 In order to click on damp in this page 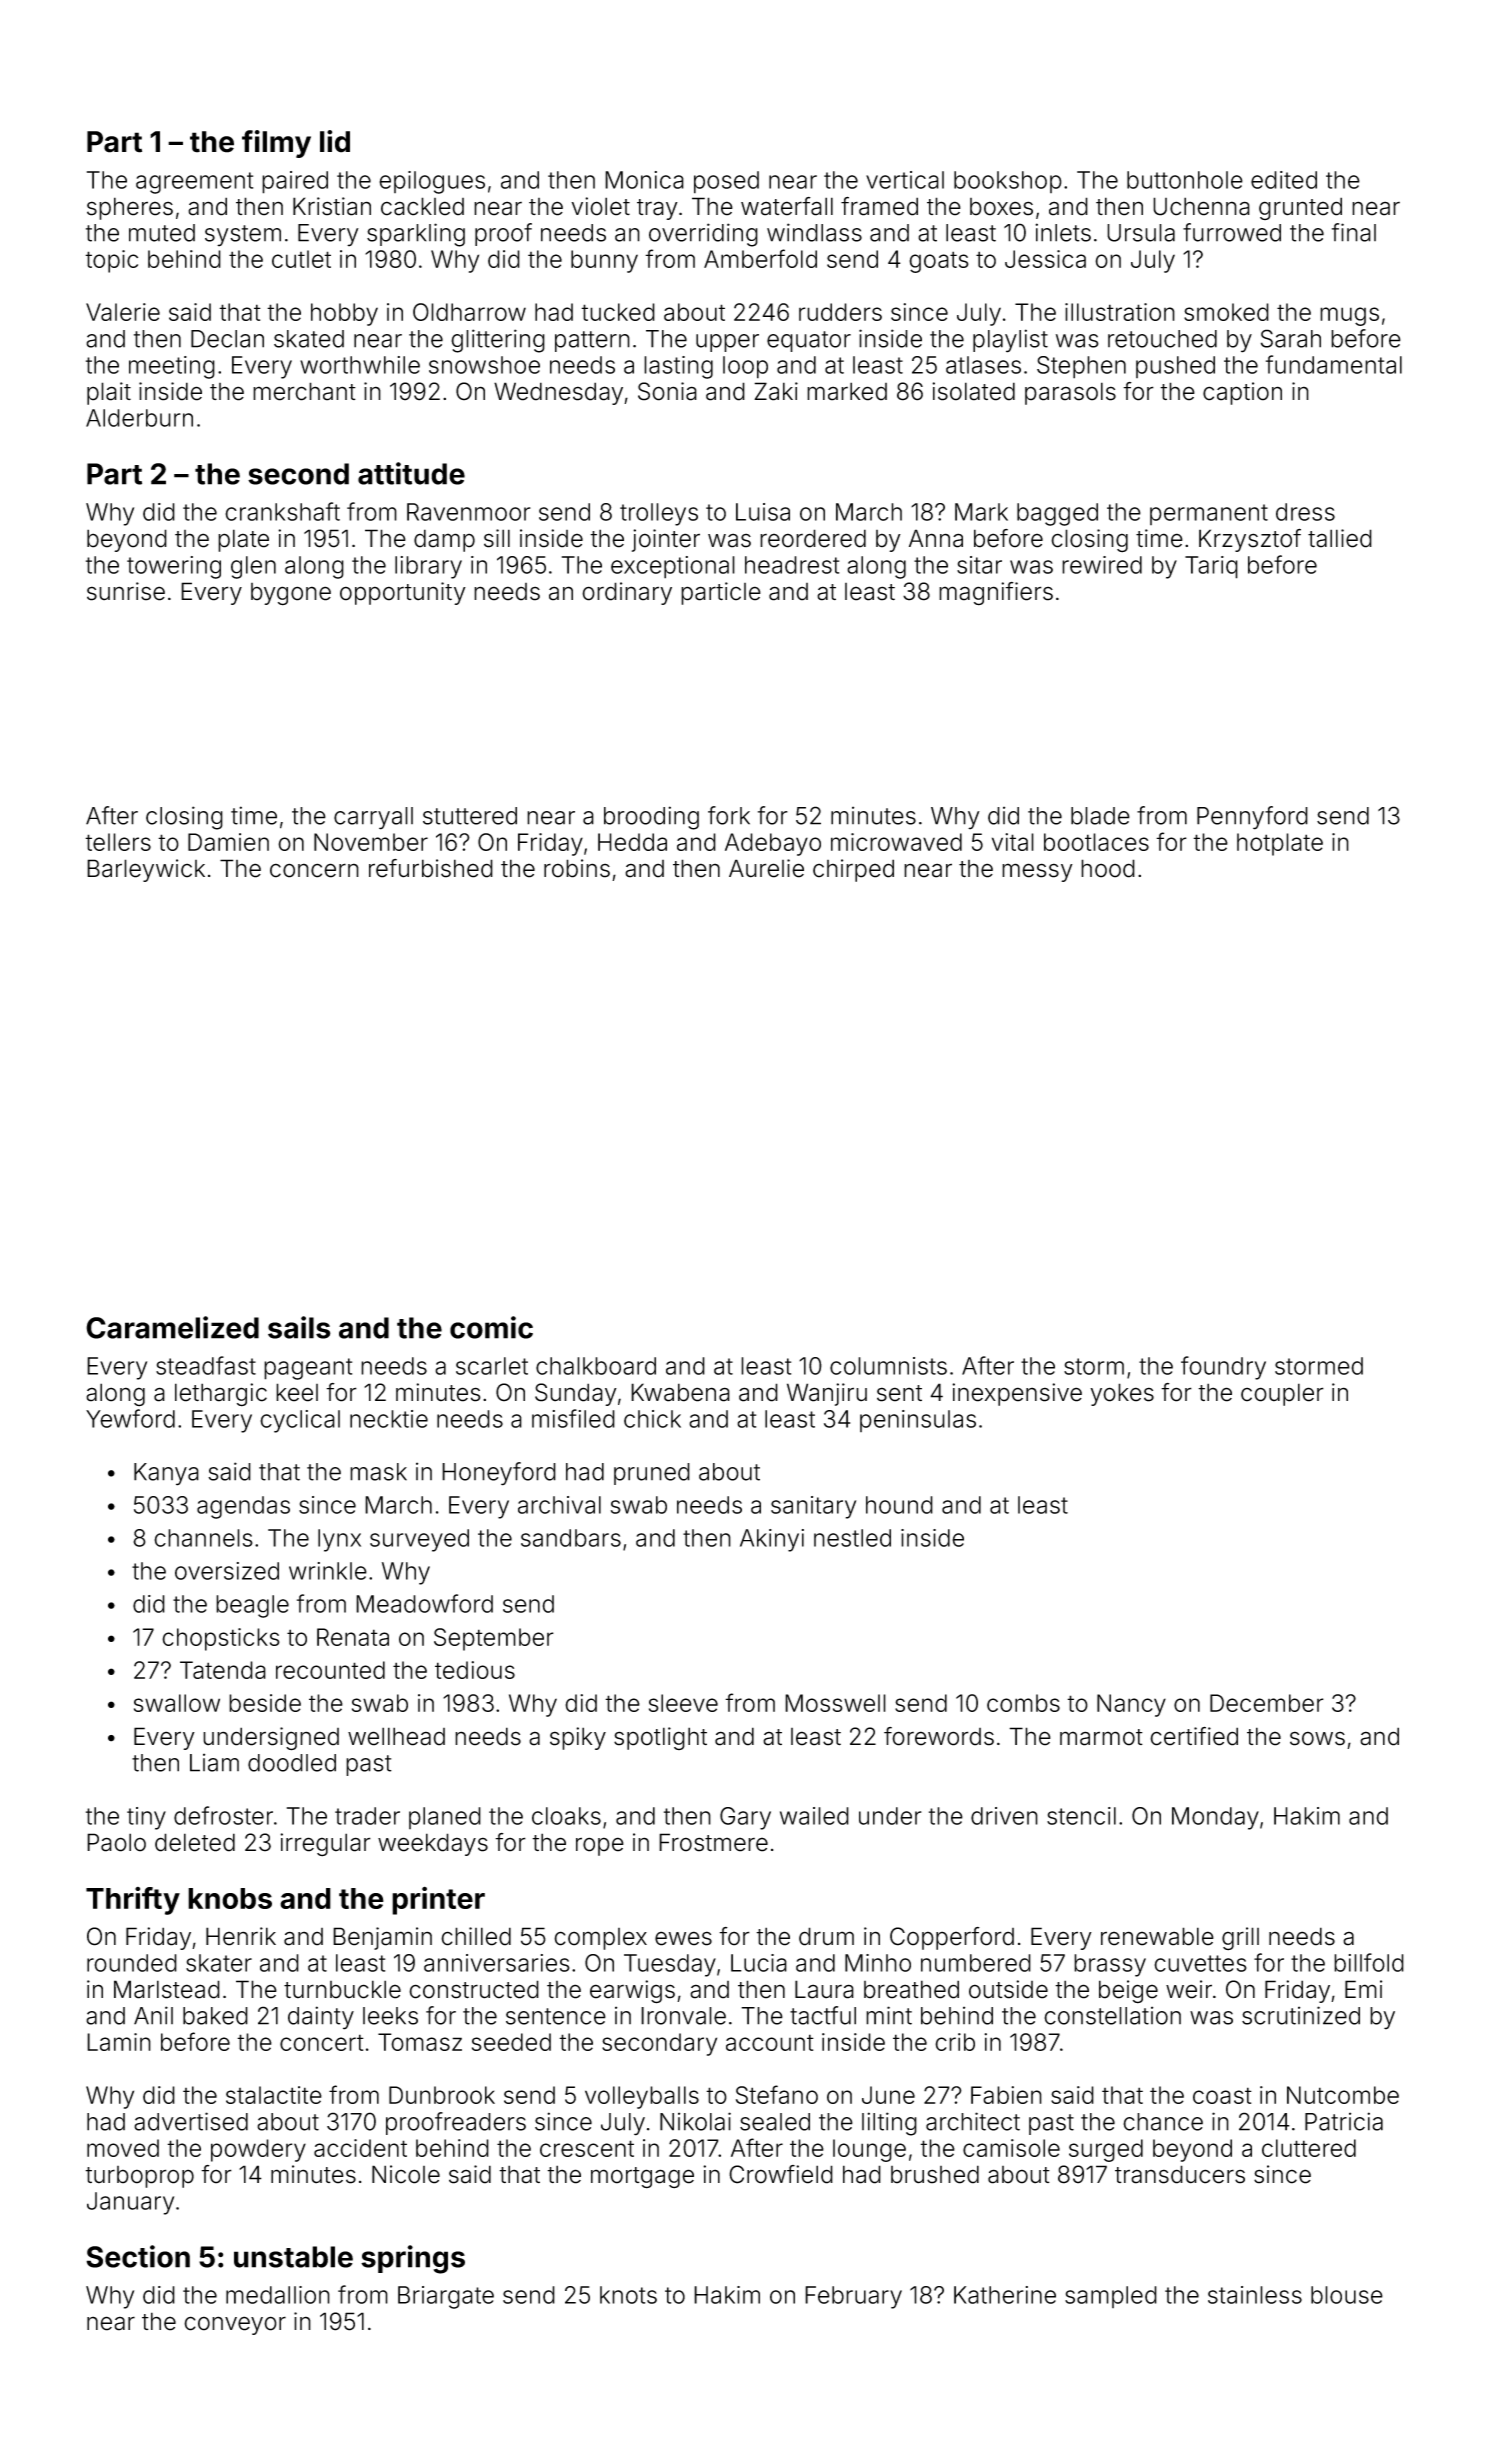, I will do `click(444, 540)`.
